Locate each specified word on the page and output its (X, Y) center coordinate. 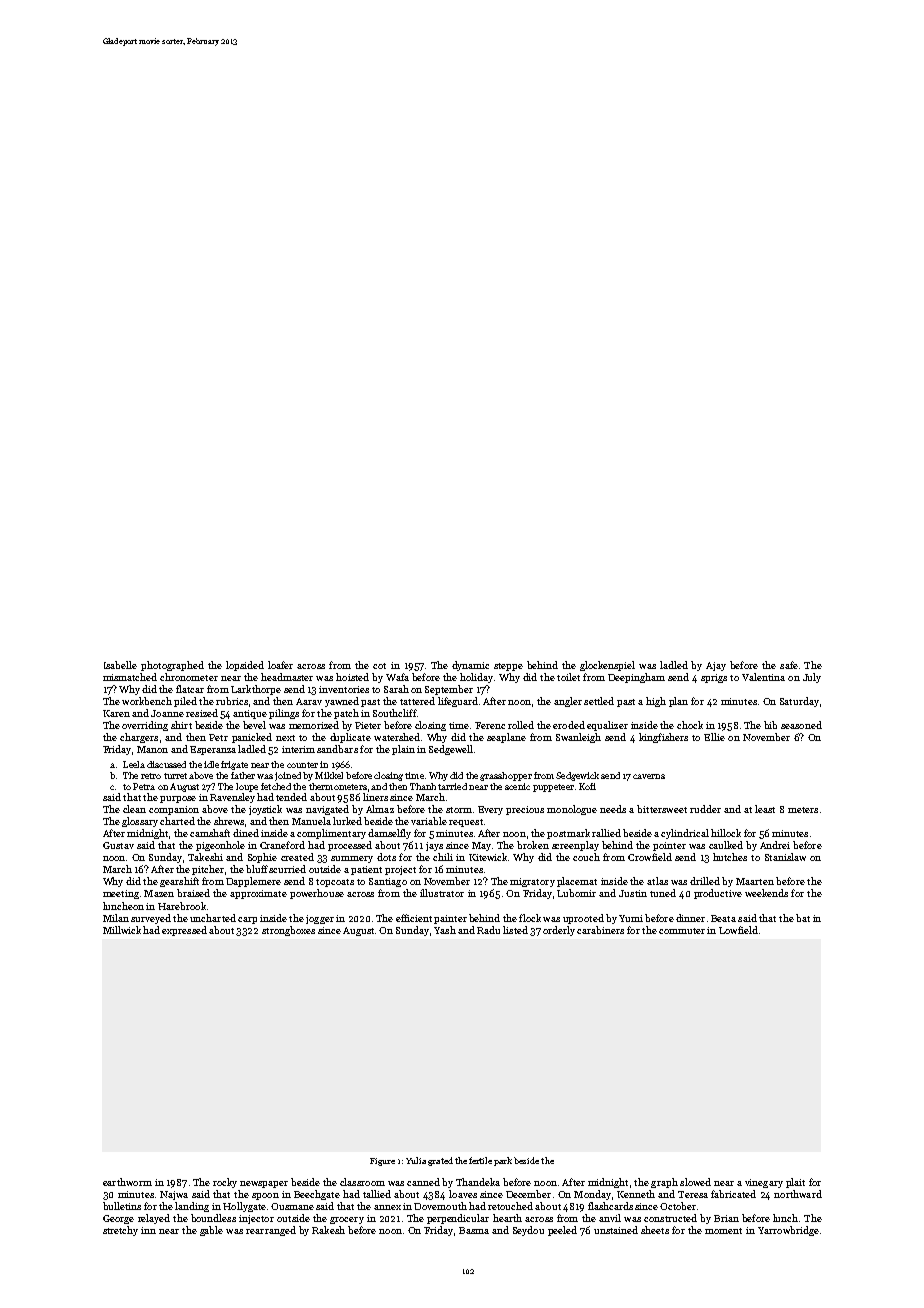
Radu (488, 930)
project (400, 870)
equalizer (607, 726)
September (449, 690)
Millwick (122, 930)
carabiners (600, 930)
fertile (480, 1160)
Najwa (174, 1195)
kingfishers (663, 738)
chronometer (189, 677)
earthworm (127, 1182)
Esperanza (213, 750)
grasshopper (506, 776)
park (503, 1161)
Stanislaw (785, 857)
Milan (116, 918)
